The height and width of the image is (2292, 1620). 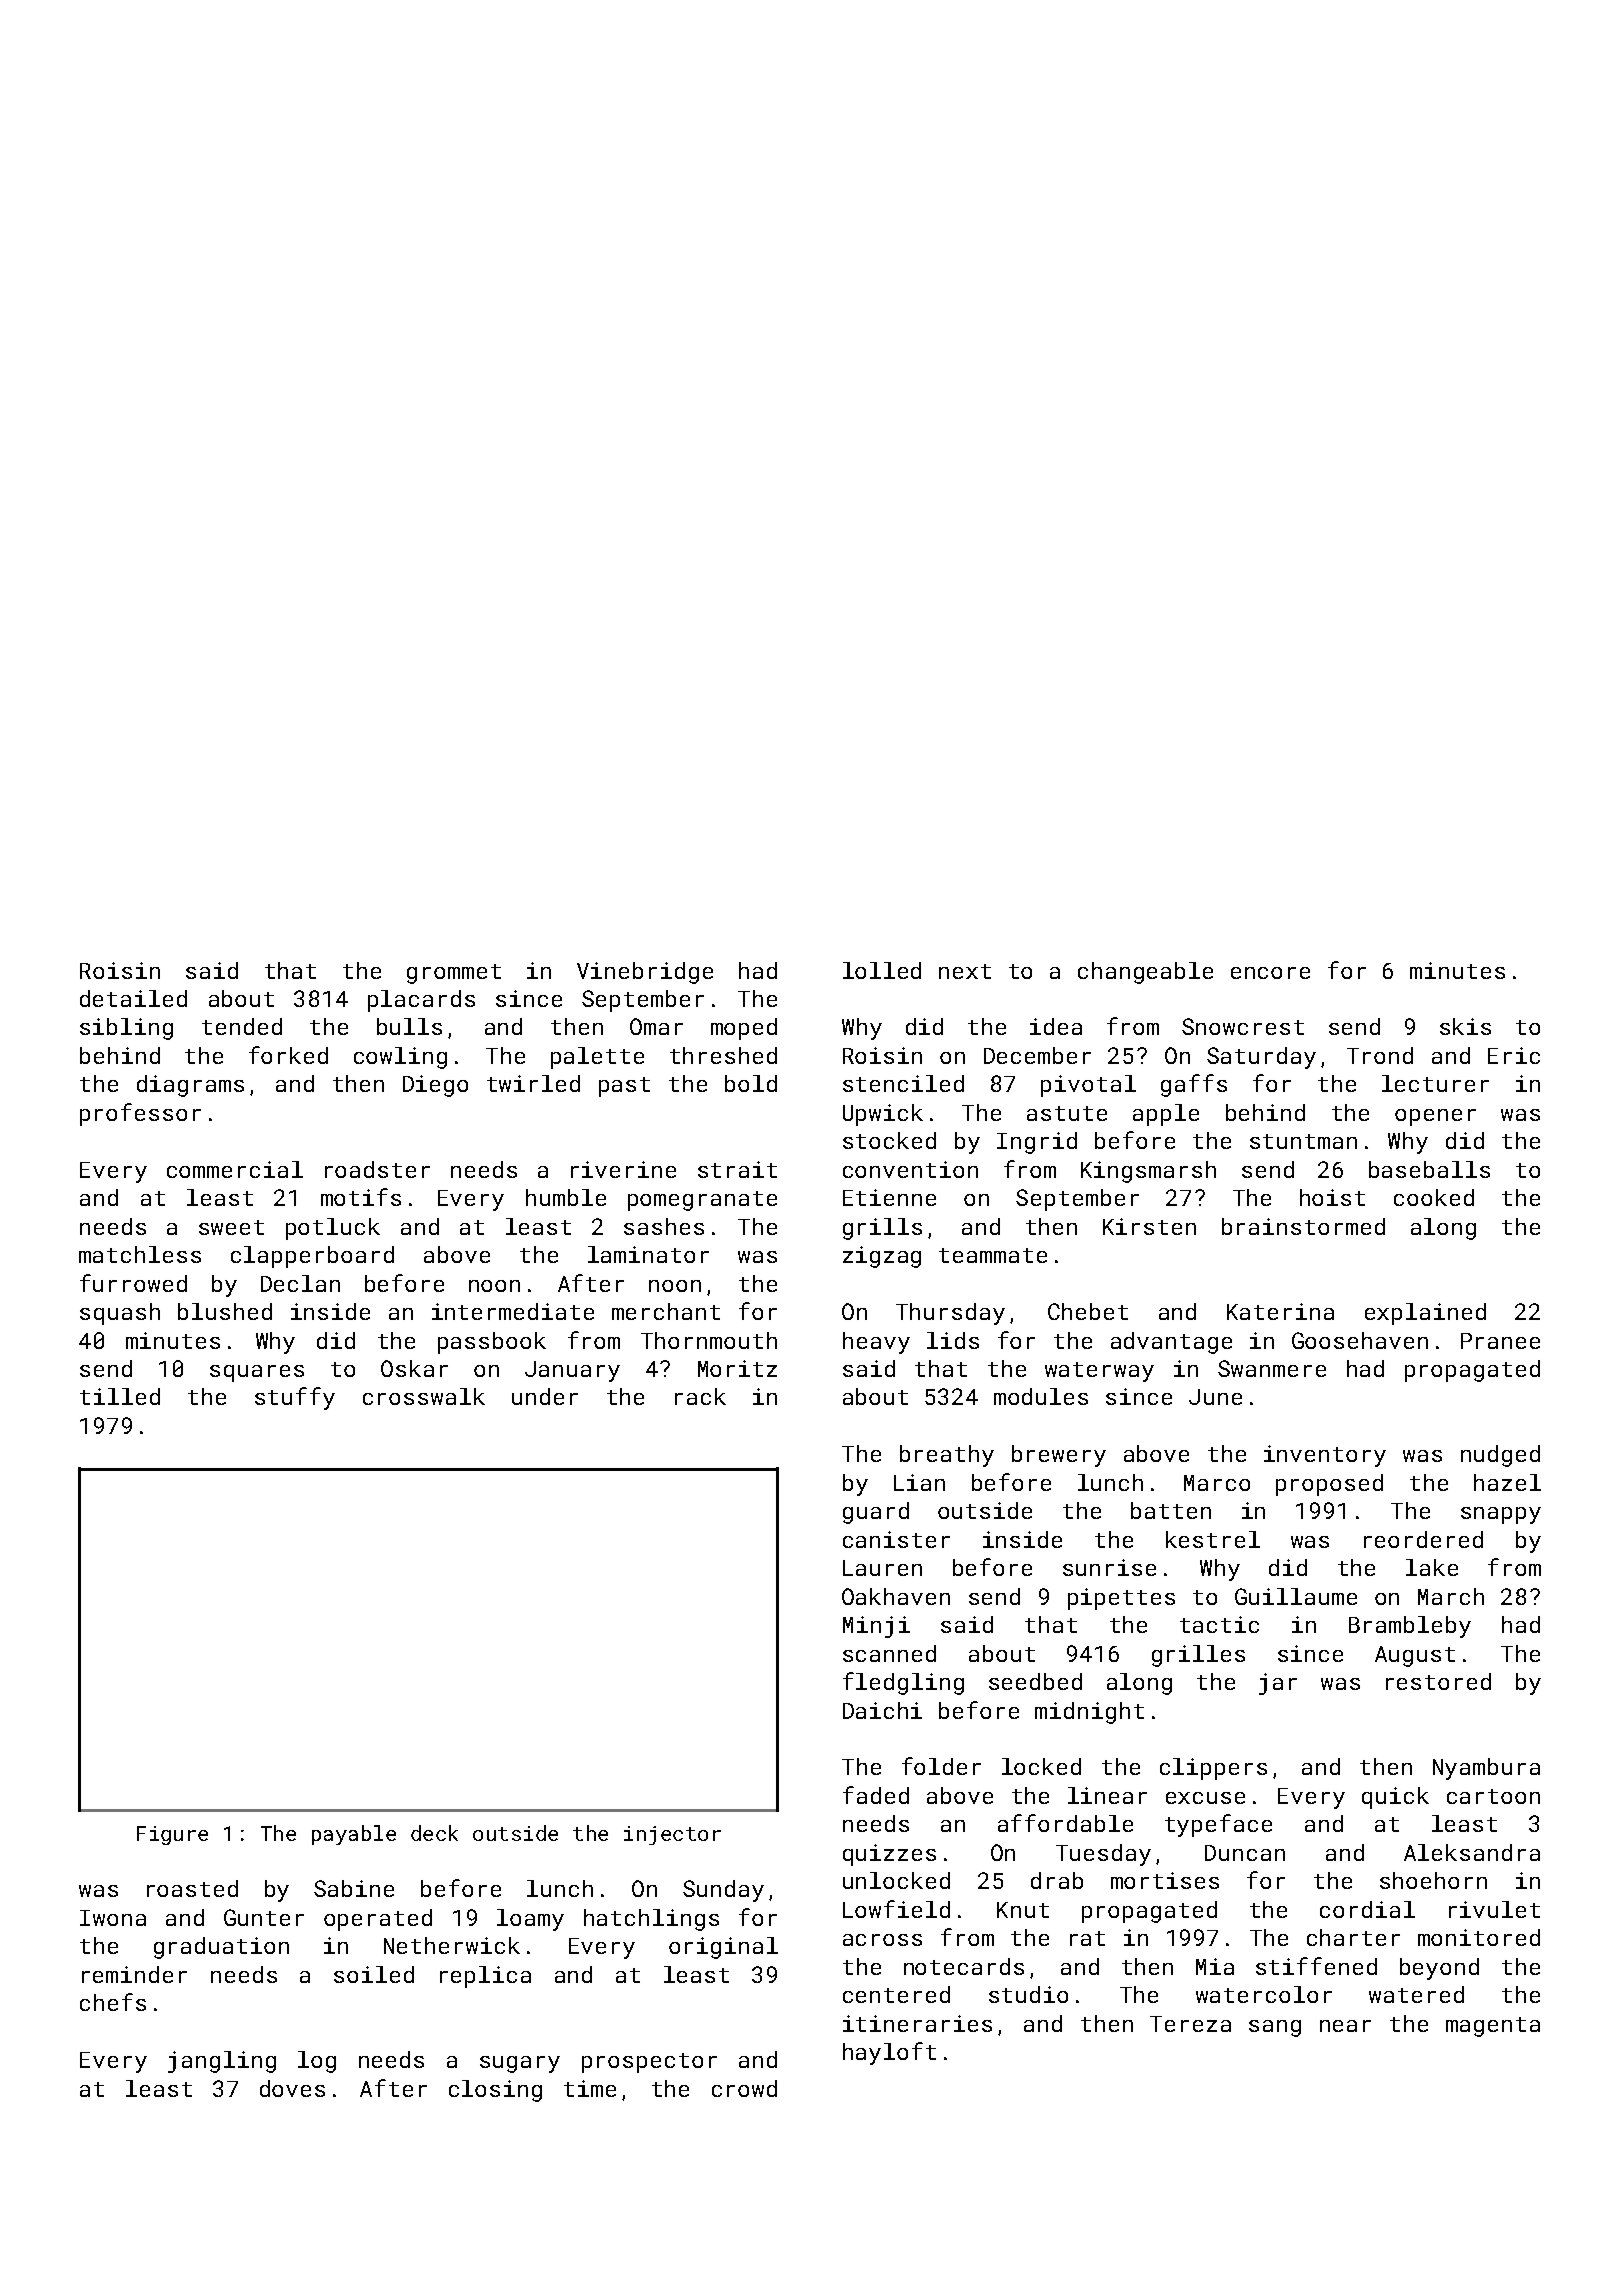 I want to click on intermediate, so click(x=513, y=1311).
